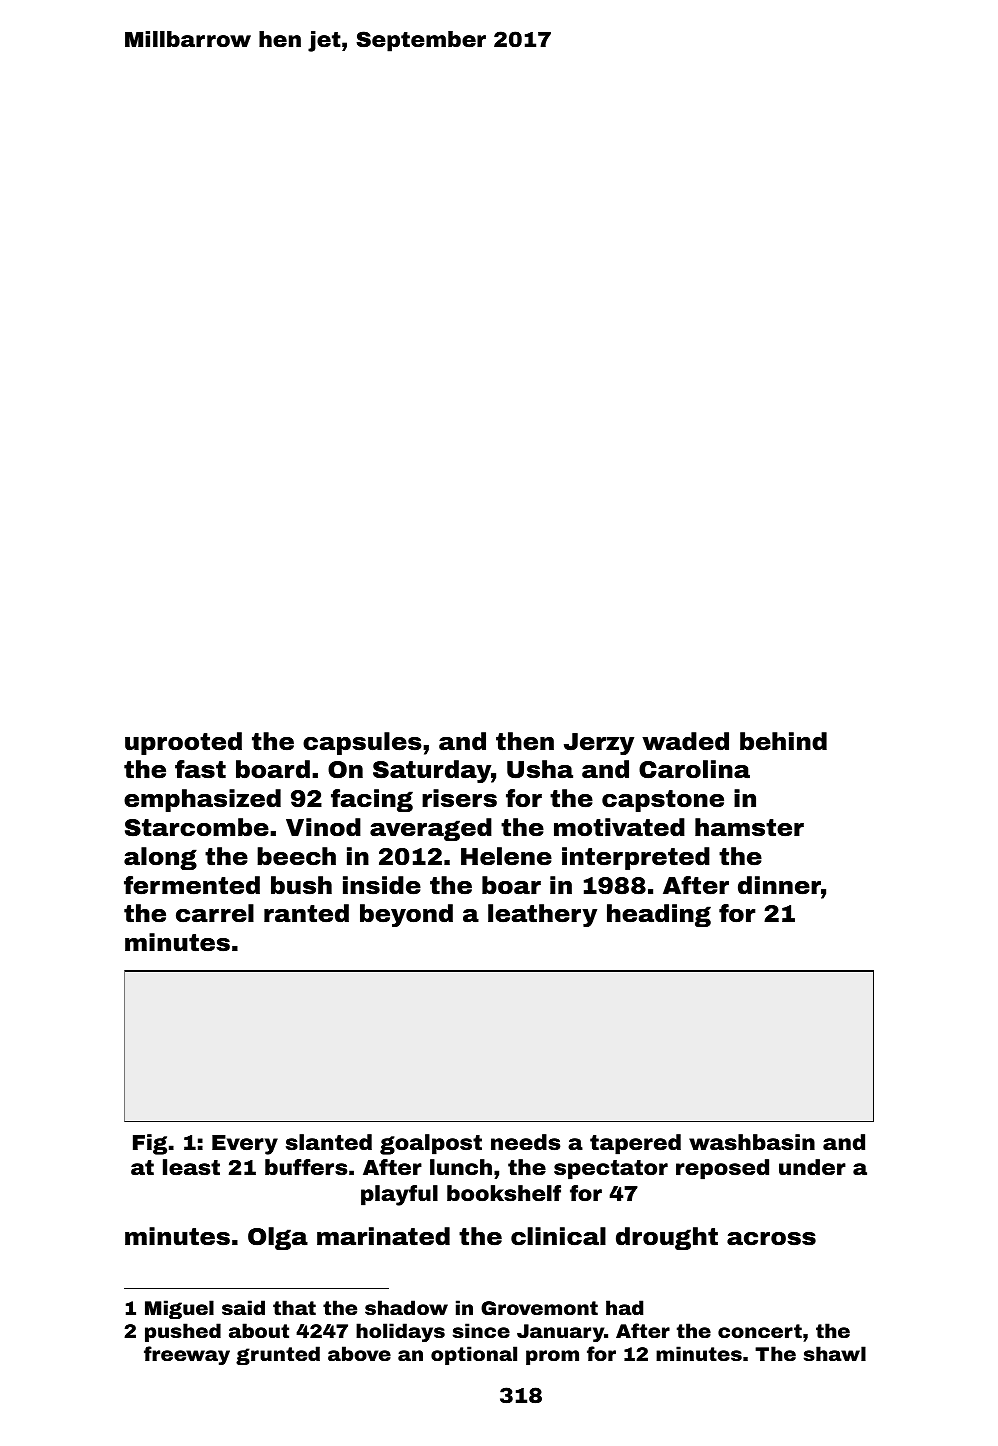 The width and height of the screenshot is (998, 1446). What do you see at coordinates (525, 1142) in the screenshot?
I see `needs` at bounding box center [525, 1142].
